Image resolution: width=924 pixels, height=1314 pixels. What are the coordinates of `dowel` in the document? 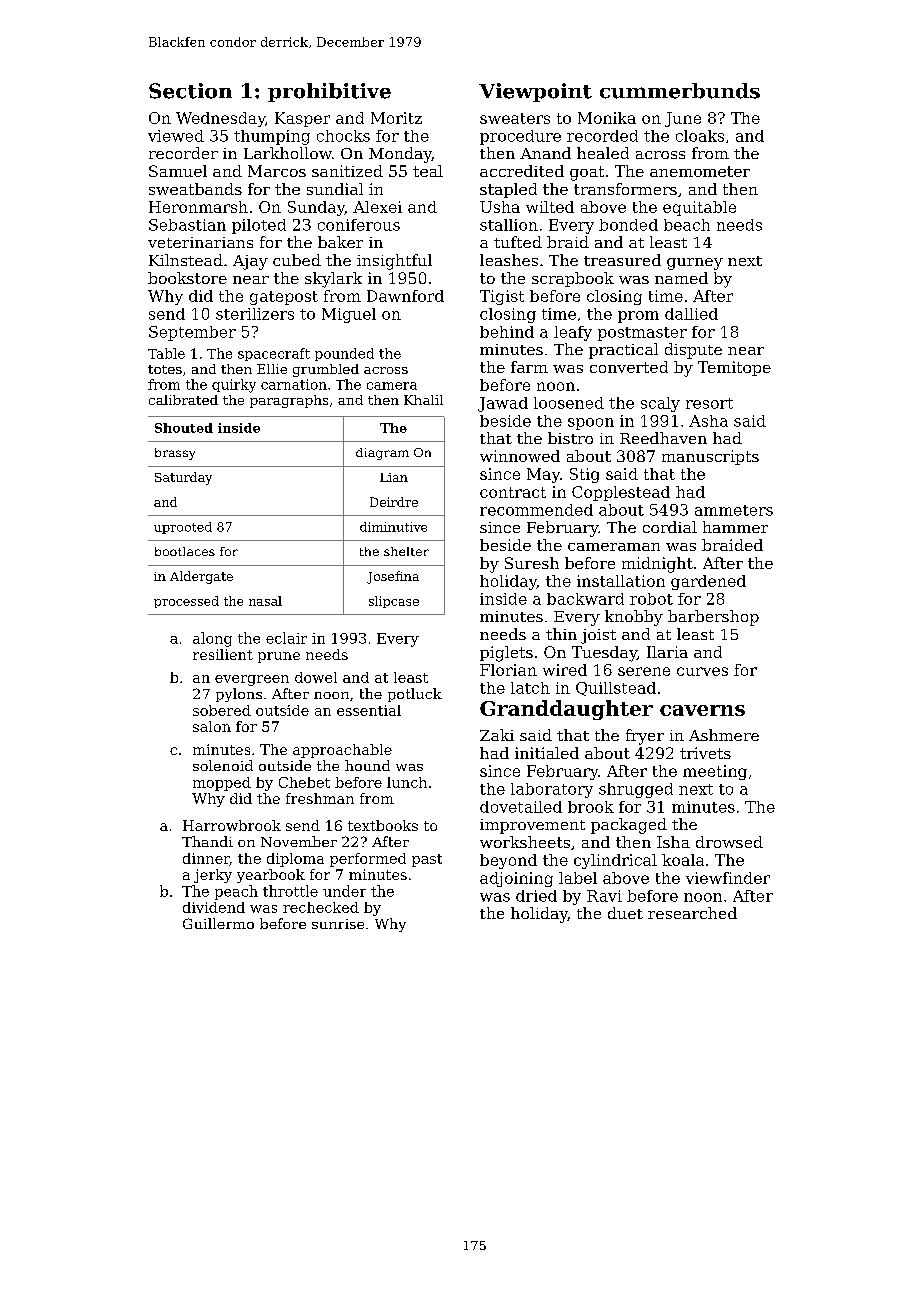 It's located at (316, 677).
